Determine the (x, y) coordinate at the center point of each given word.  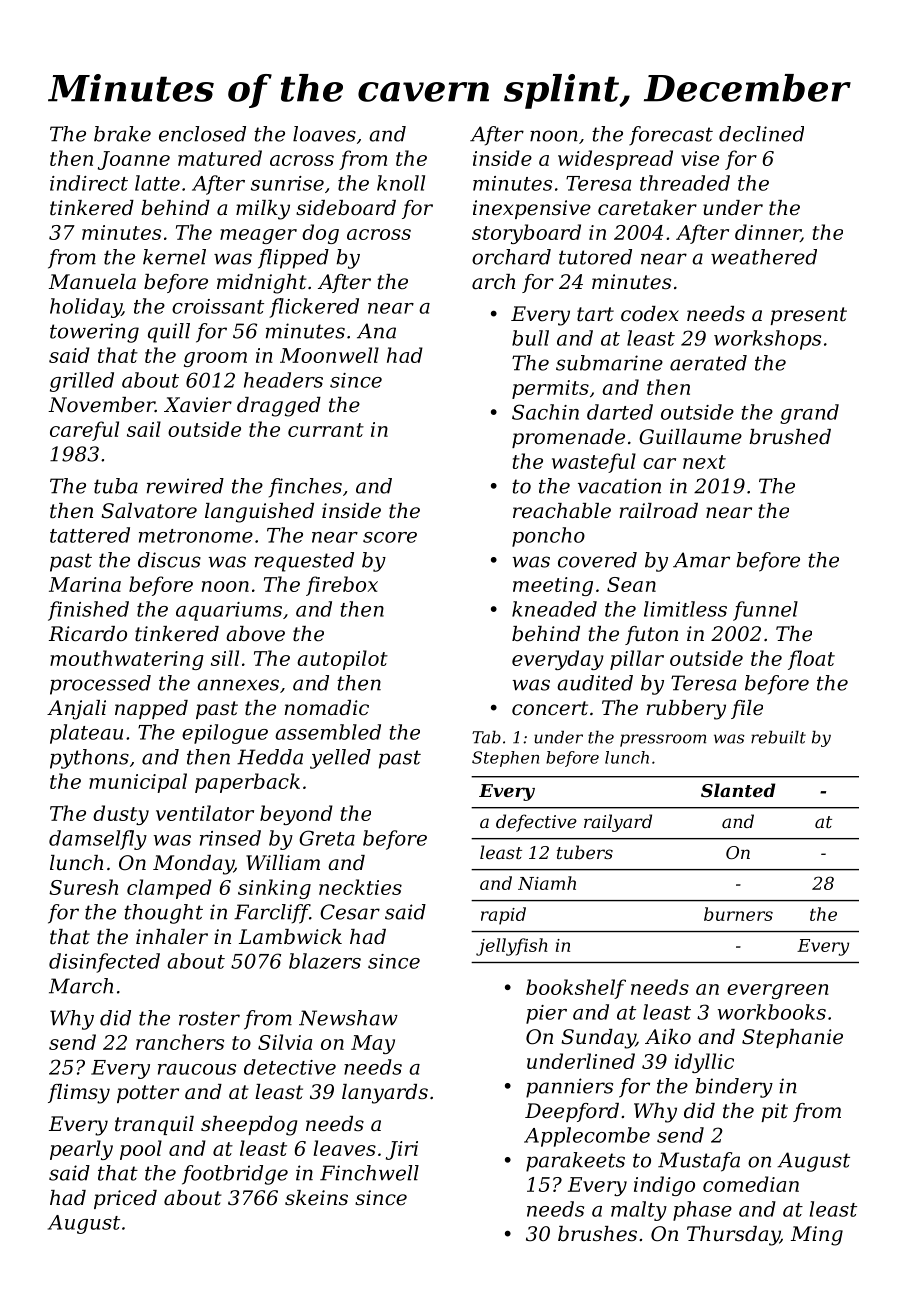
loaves (324, 134)
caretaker (647, 208)
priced (125, 1199)
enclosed (202, 134)
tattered (90, 535)
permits (550, 389)
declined (761, 134)
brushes (597, 1234)
